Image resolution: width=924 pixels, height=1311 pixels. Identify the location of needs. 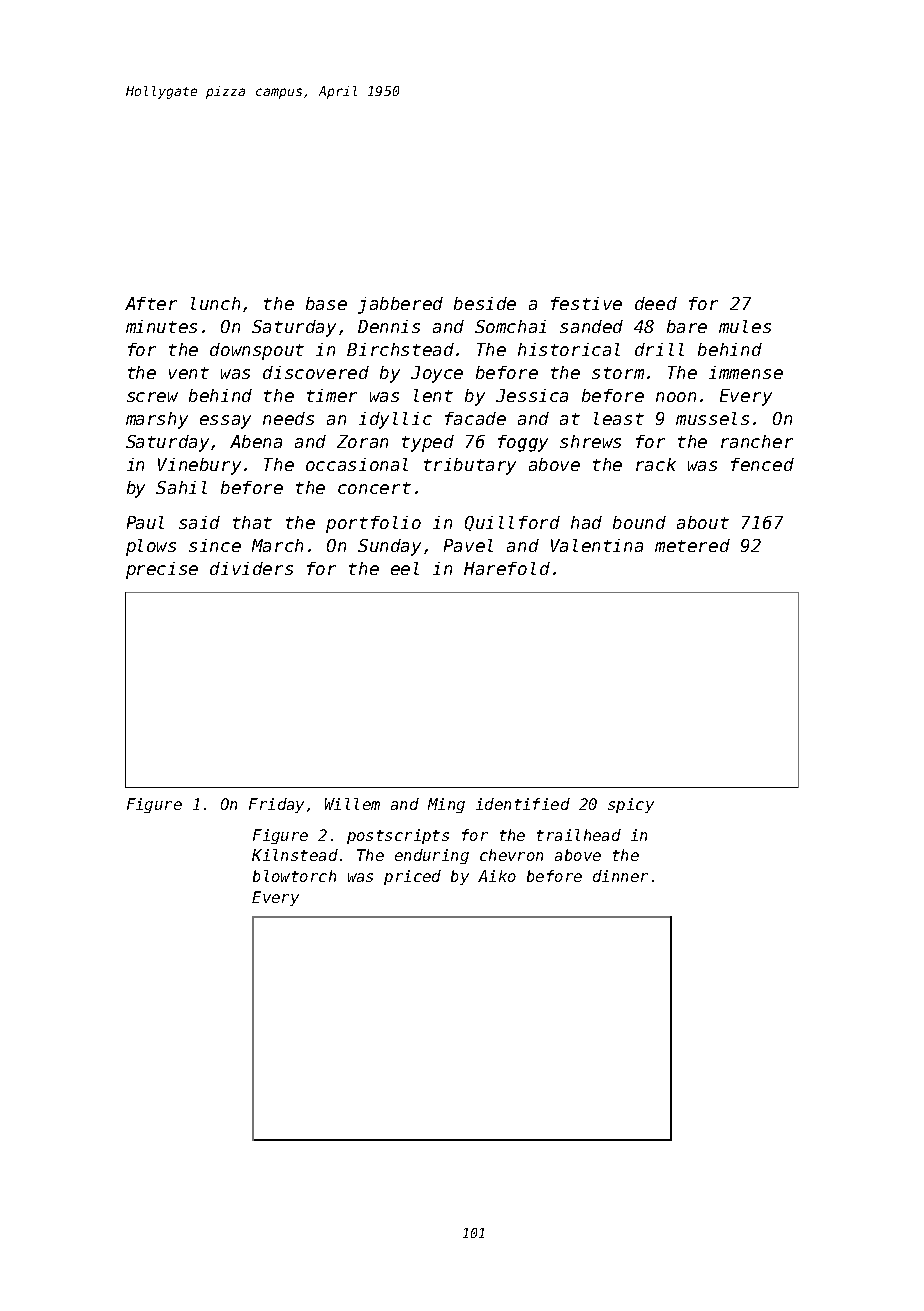
(288, 418).
